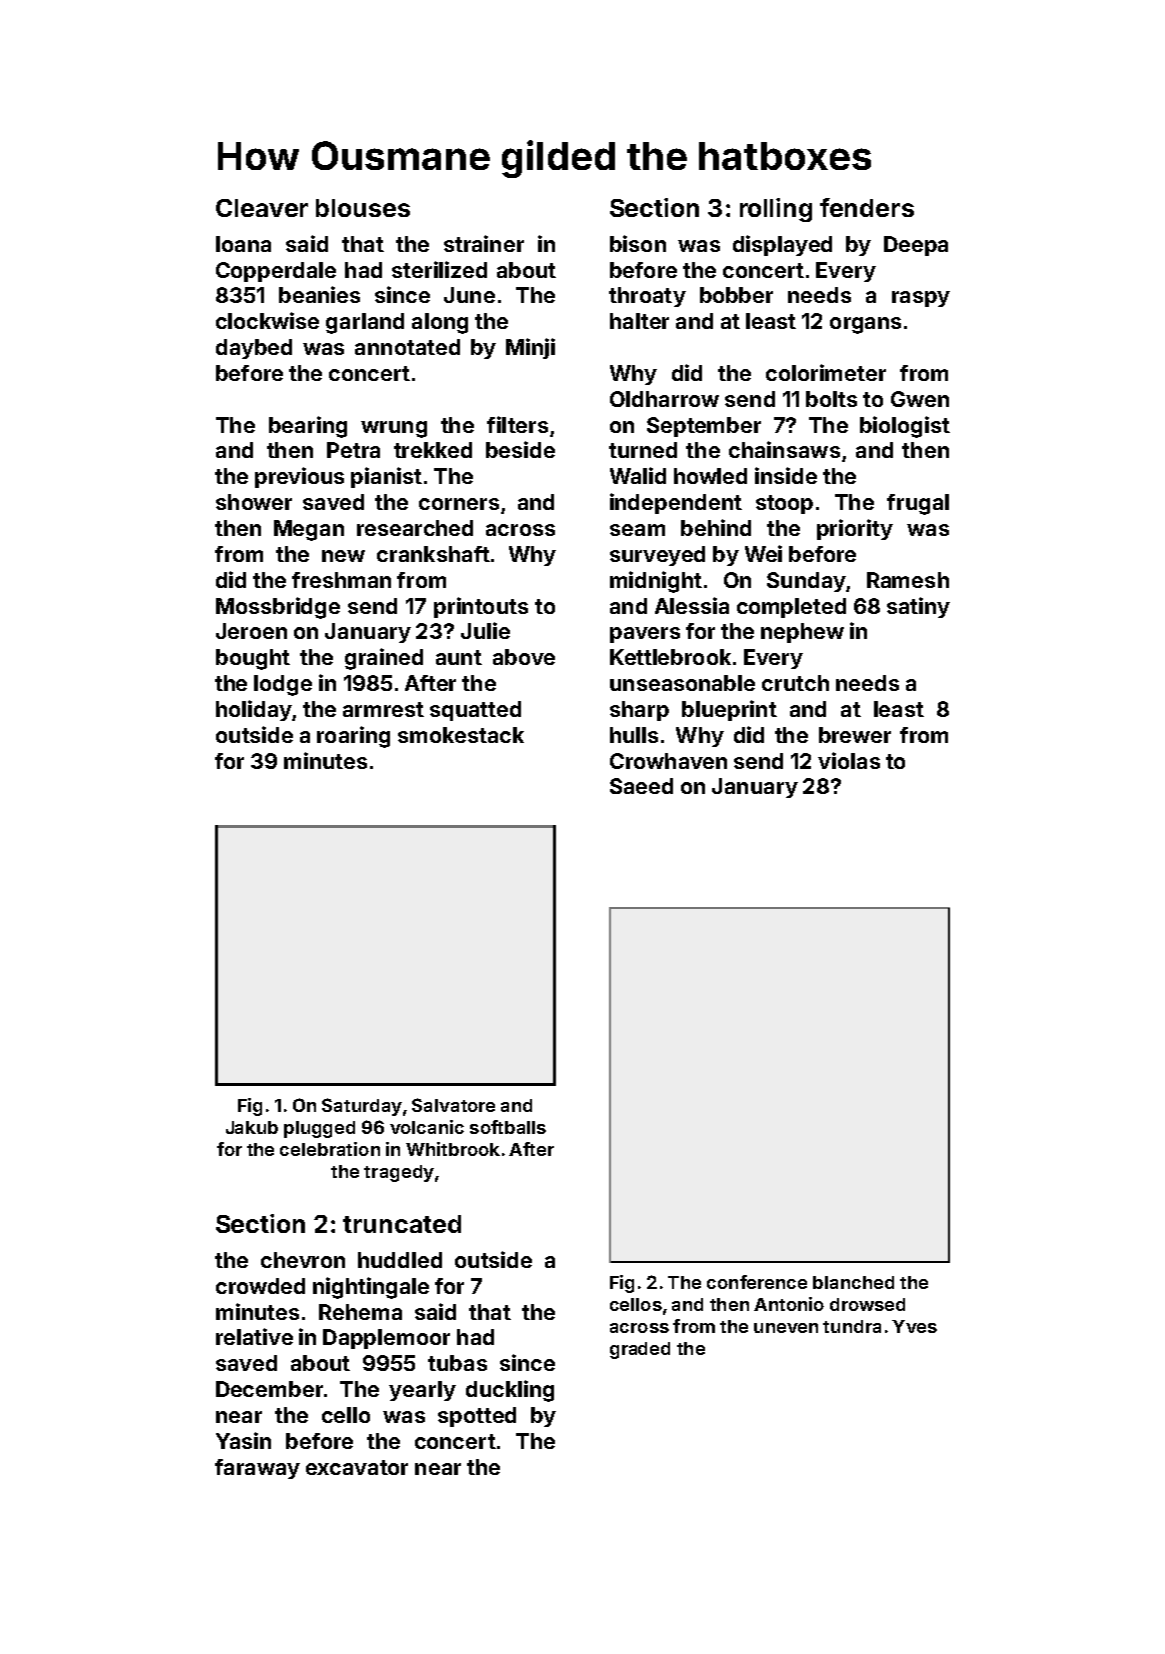  What do you see at coordinates (855, 529) in the screenshot?
I see `priority` at bounding box center [855, 529].
